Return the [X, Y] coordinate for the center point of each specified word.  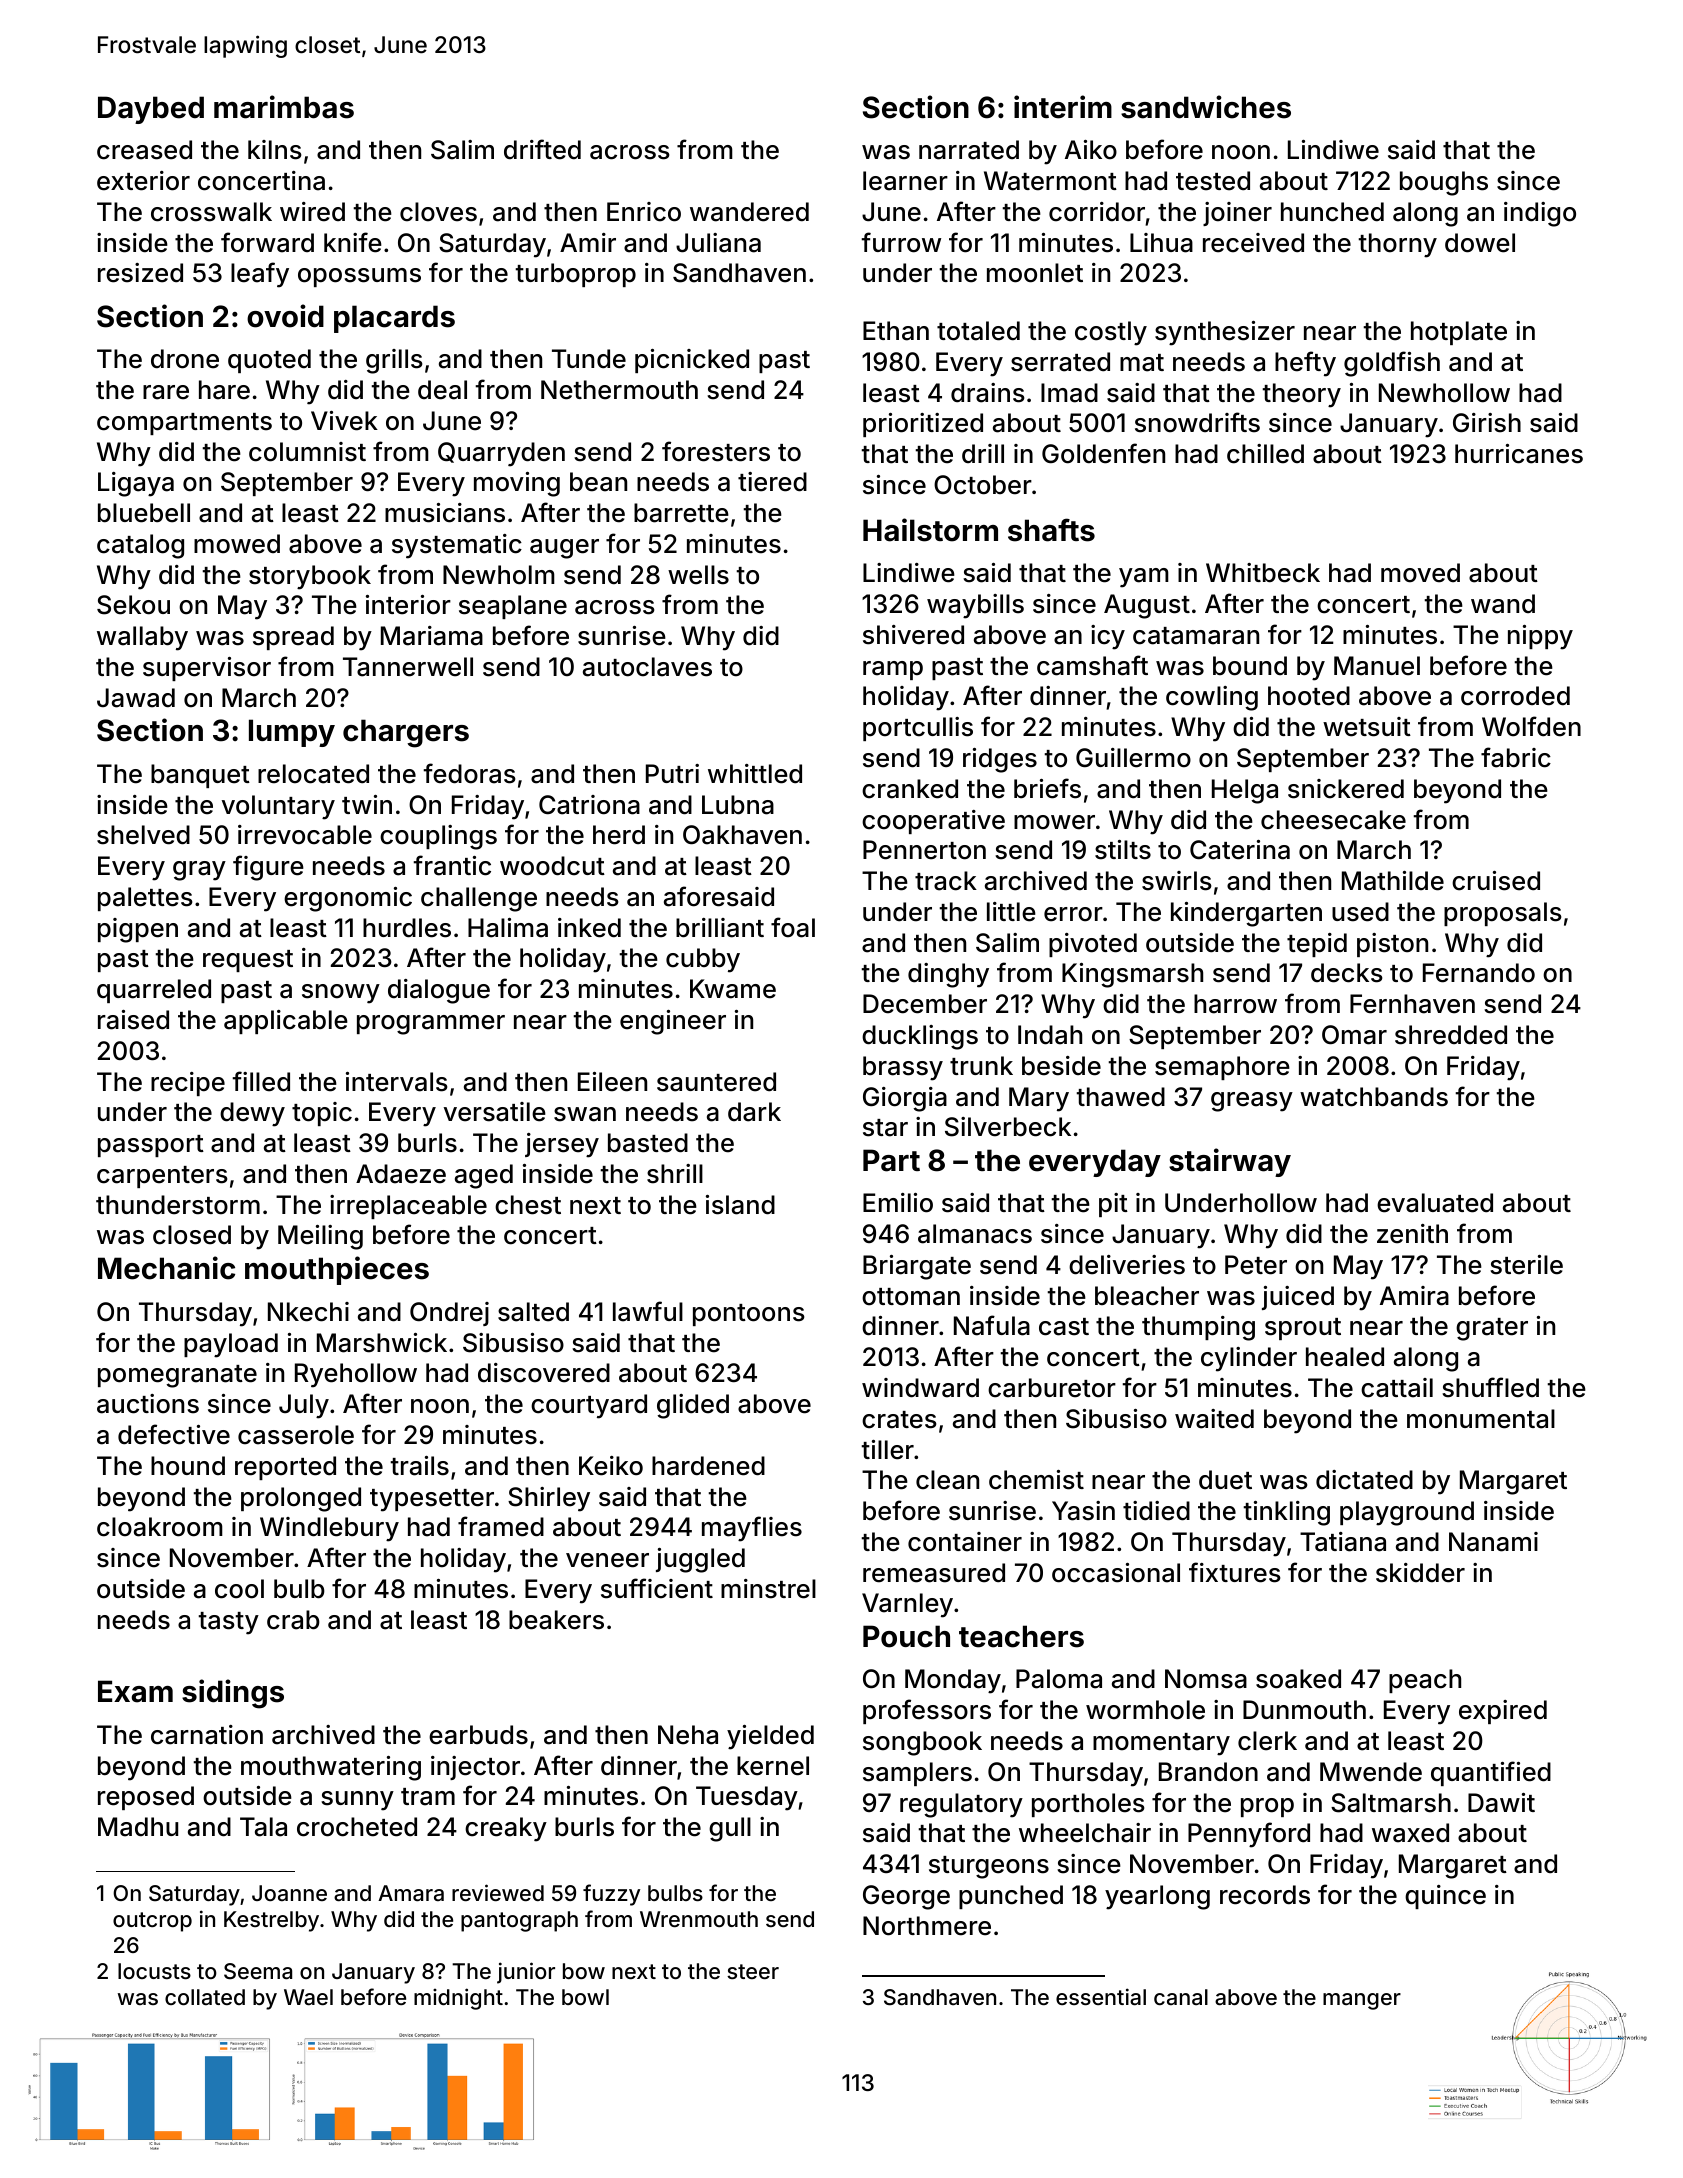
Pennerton [924, 850]
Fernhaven [1412, 1004]
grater [1492, 1329]
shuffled [1490, 1387]
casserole [296, 1435]
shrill [675, 1174]
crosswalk [211, 212]
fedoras [469, 773]
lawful [648, 1311]
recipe [188, 1084]
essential [1101, 1997]
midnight [458, 1999]
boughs [1444, 183]
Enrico [644, 212]
